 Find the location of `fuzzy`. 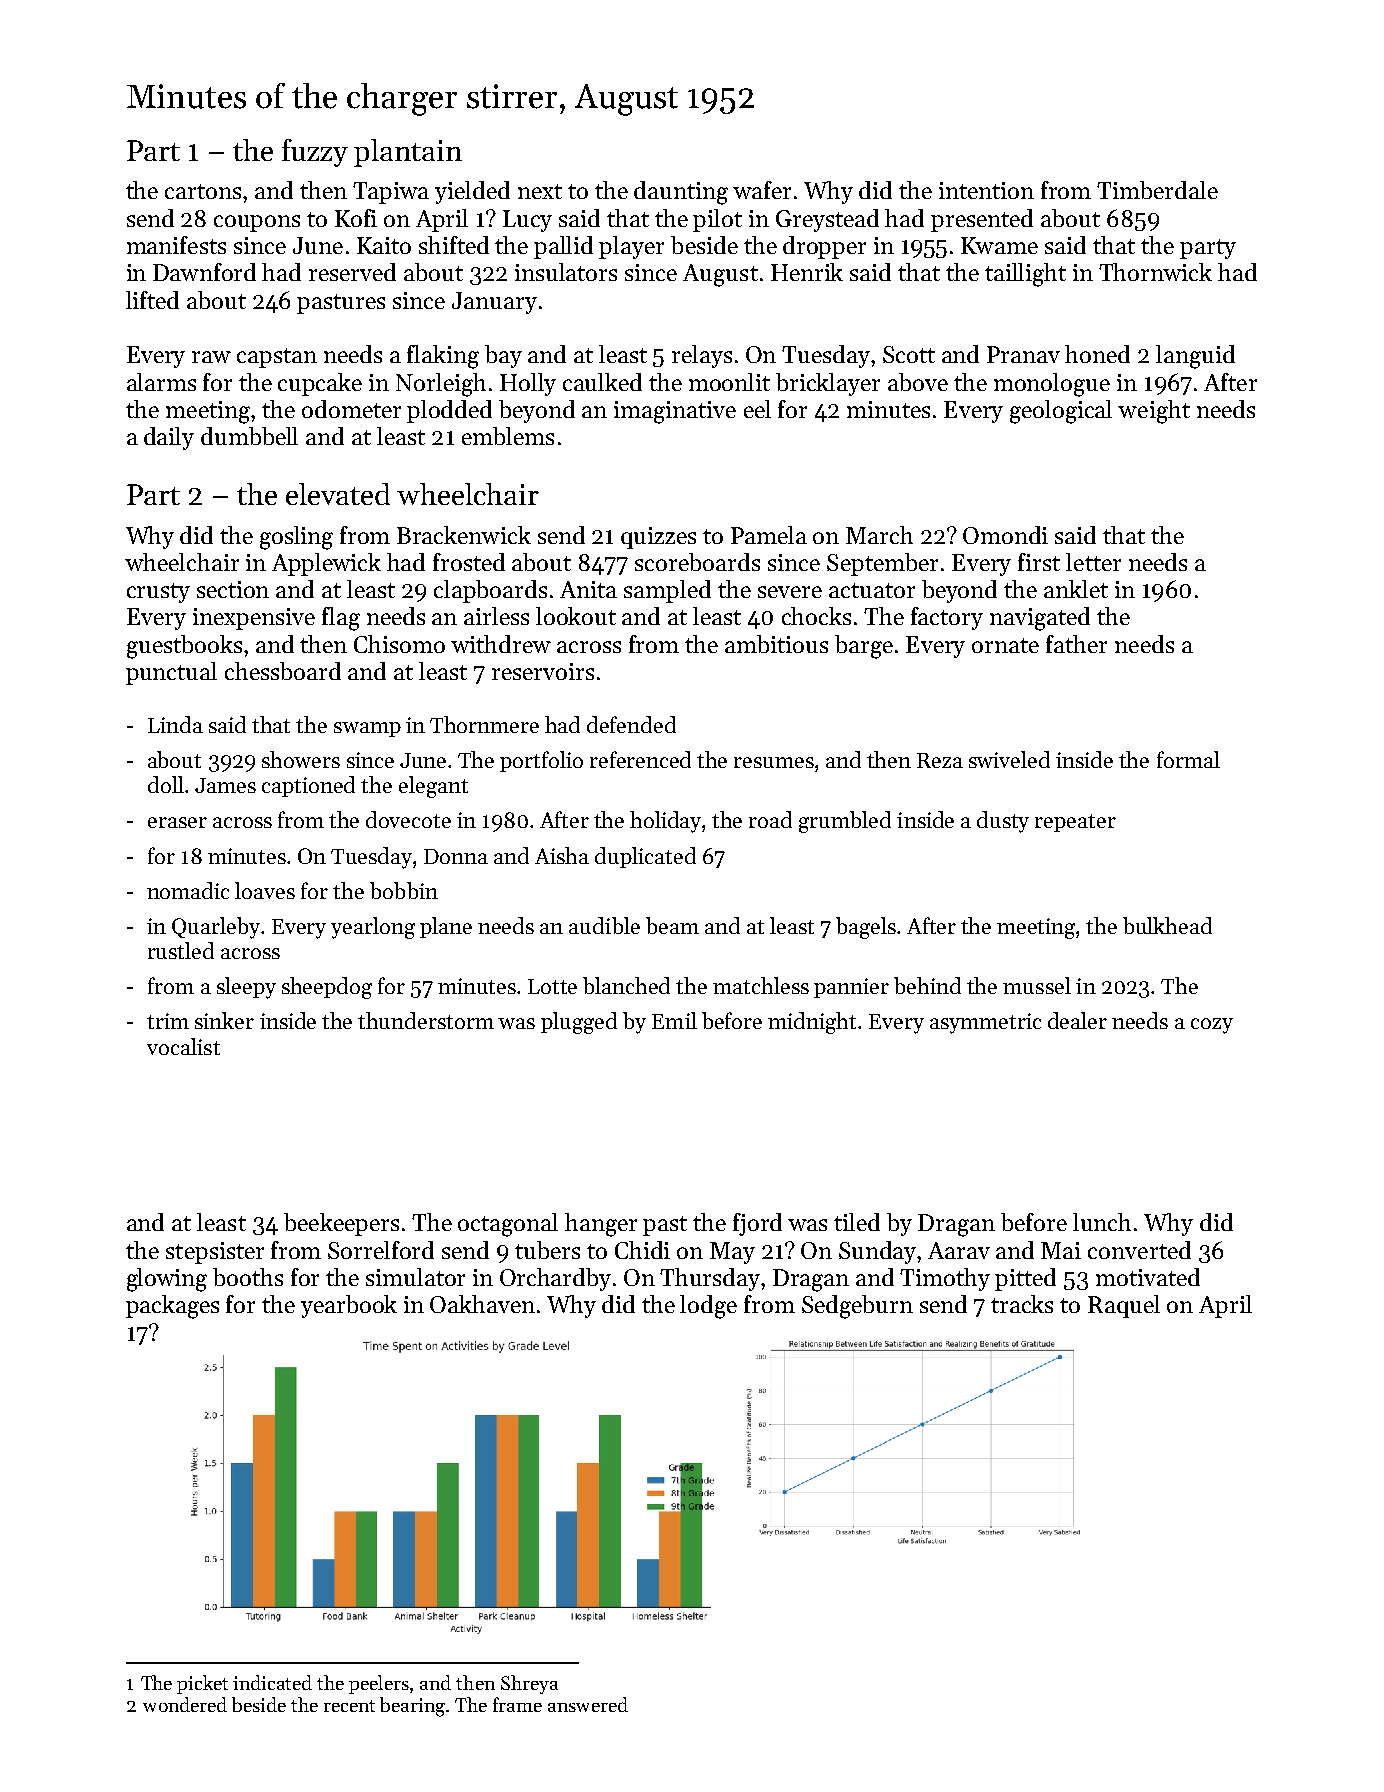

fuzzy is located at coordinates (315, 153).
